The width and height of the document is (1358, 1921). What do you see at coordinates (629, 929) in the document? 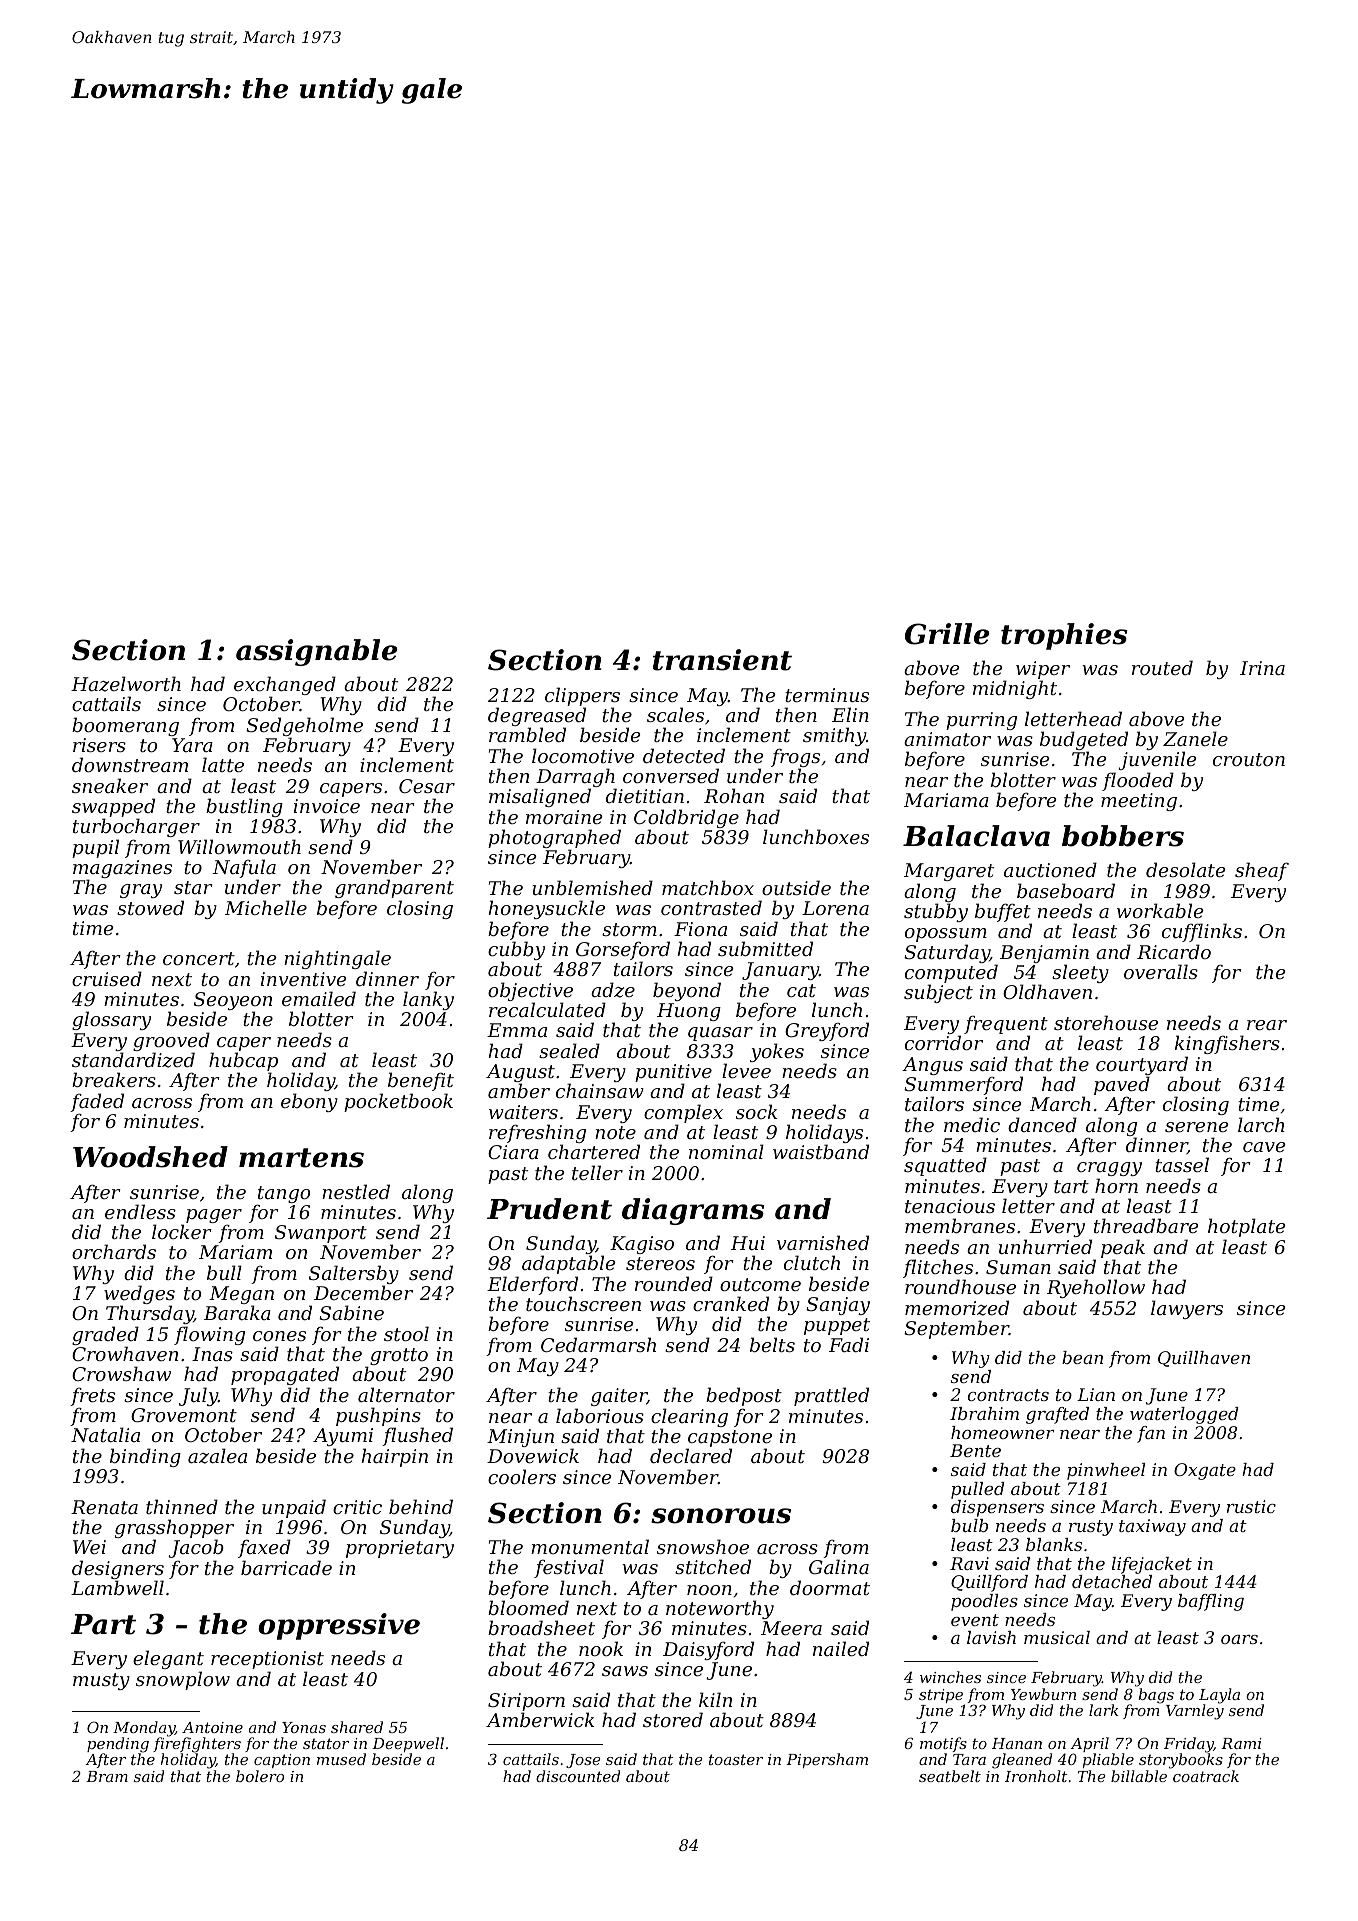
I see `storm` at bounding box center [629, 929].
